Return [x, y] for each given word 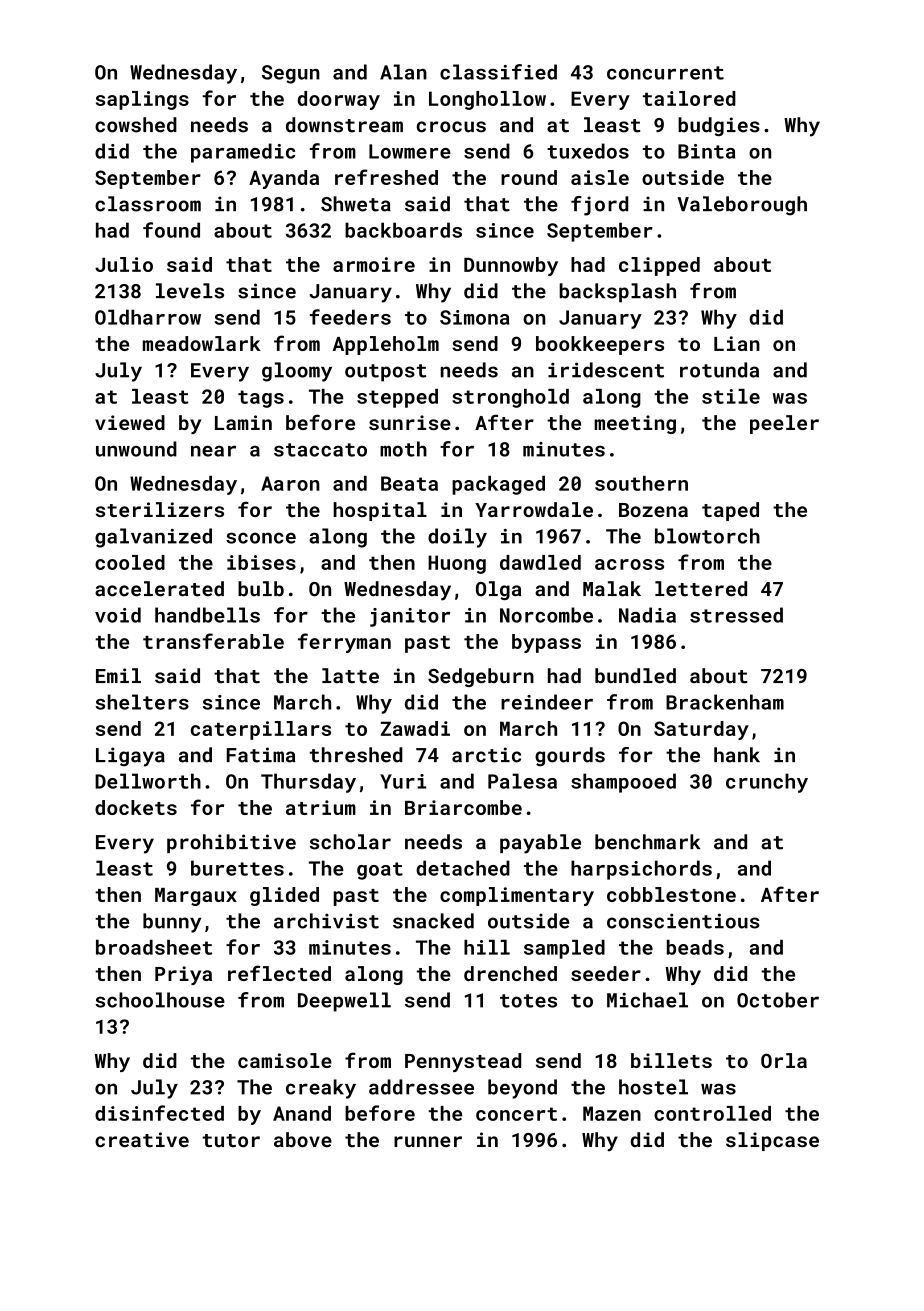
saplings [142, 100]
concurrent [665, 73]
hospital [380, 511]
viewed [130, 422]
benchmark [647, 842]
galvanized [153, 538]
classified [498, 72]
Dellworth [148, 781]
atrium [321, 807]
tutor [231, 1141]
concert [516, 1114]
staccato [320, 450]
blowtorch [707, 536]
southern [641, 483]
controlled [712, 1113]
